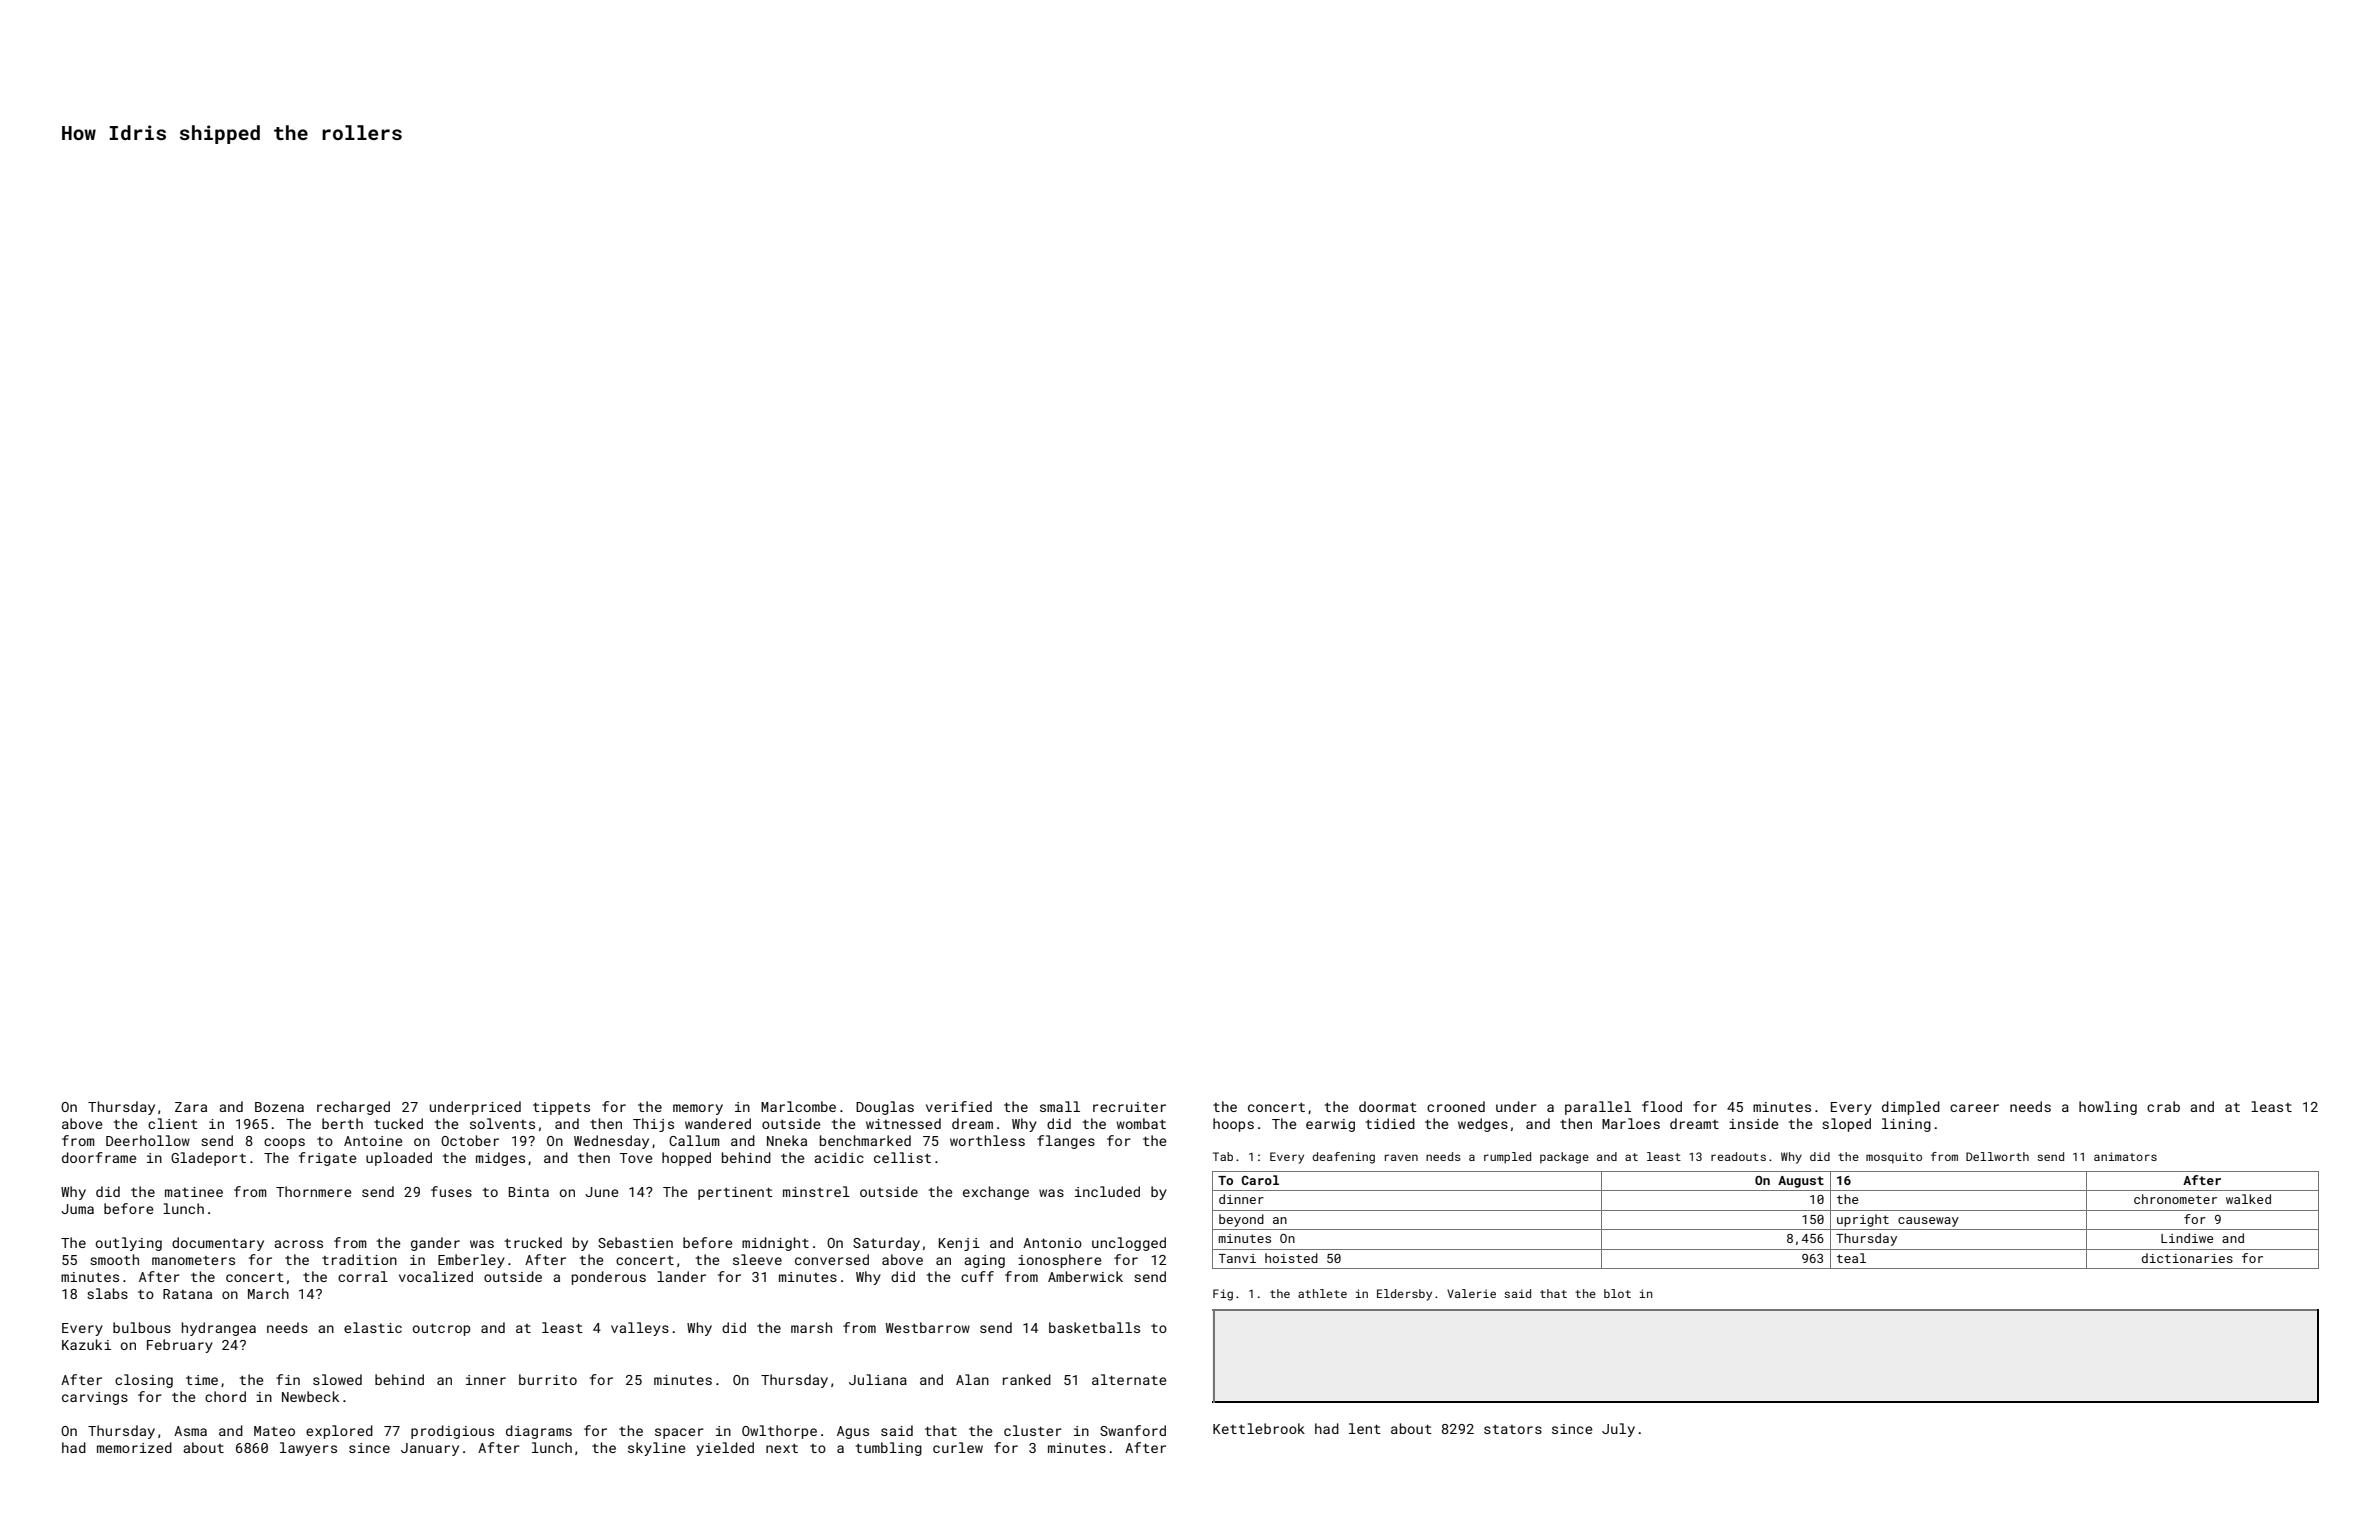 The width and height of the screenshot is (2380, 1540). What do you see at coordinates (1997, 1156) in the screenshot?
I see `Dellworth` at bounding box center [1997, 1156].
